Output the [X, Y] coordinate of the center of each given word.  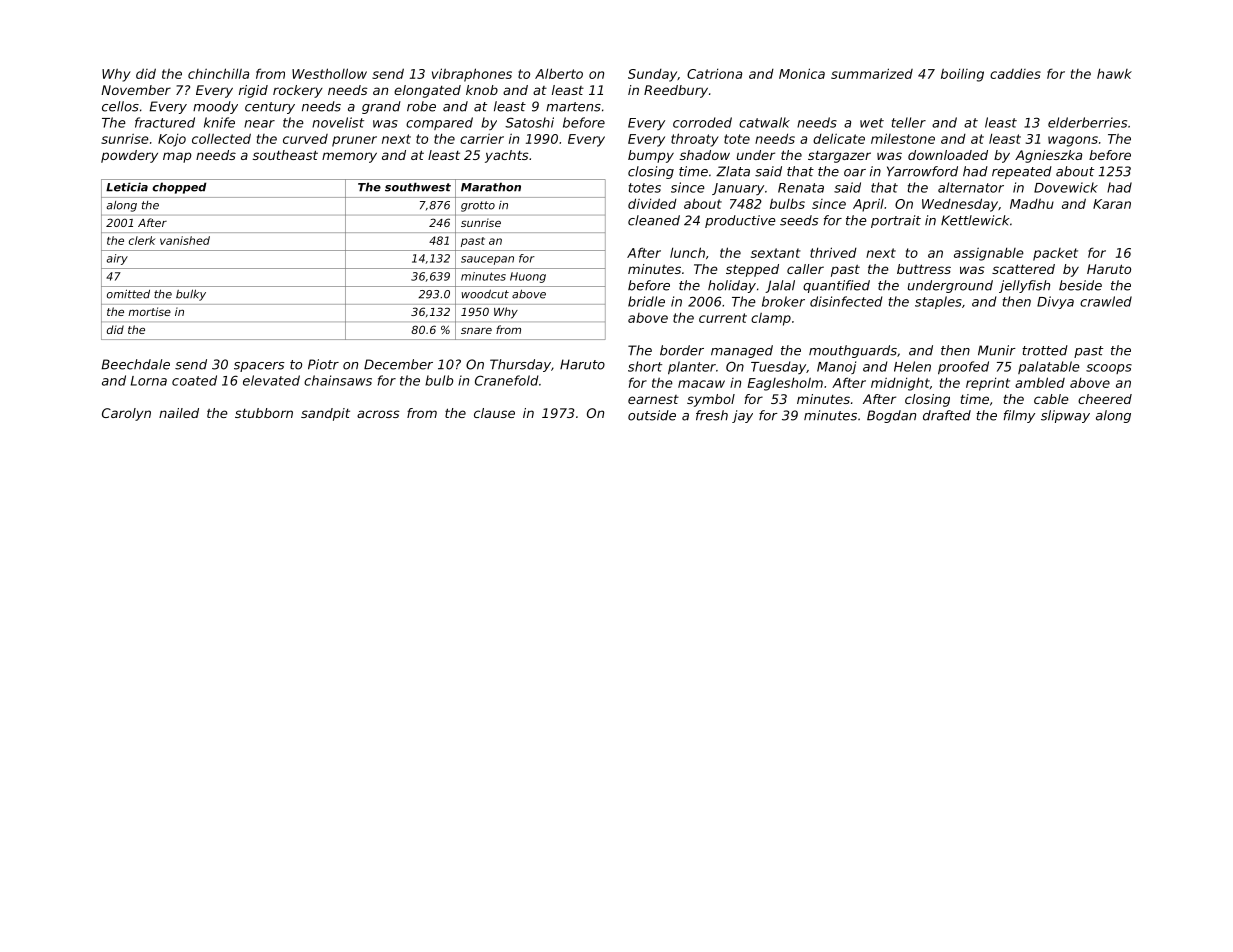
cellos [120, 106]
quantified [836, 286]
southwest [418, 187]
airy [117, 259]
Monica [802, 73]
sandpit [325, 414]
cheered [1105, 399]
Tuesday [778, 367]
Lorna [149, 381]
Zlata [733, 171]
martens [573, 107]
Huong [528, 277]
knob [482, 90]
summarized [872, 73]
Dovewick [1066, 187]
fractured [165, 122]
